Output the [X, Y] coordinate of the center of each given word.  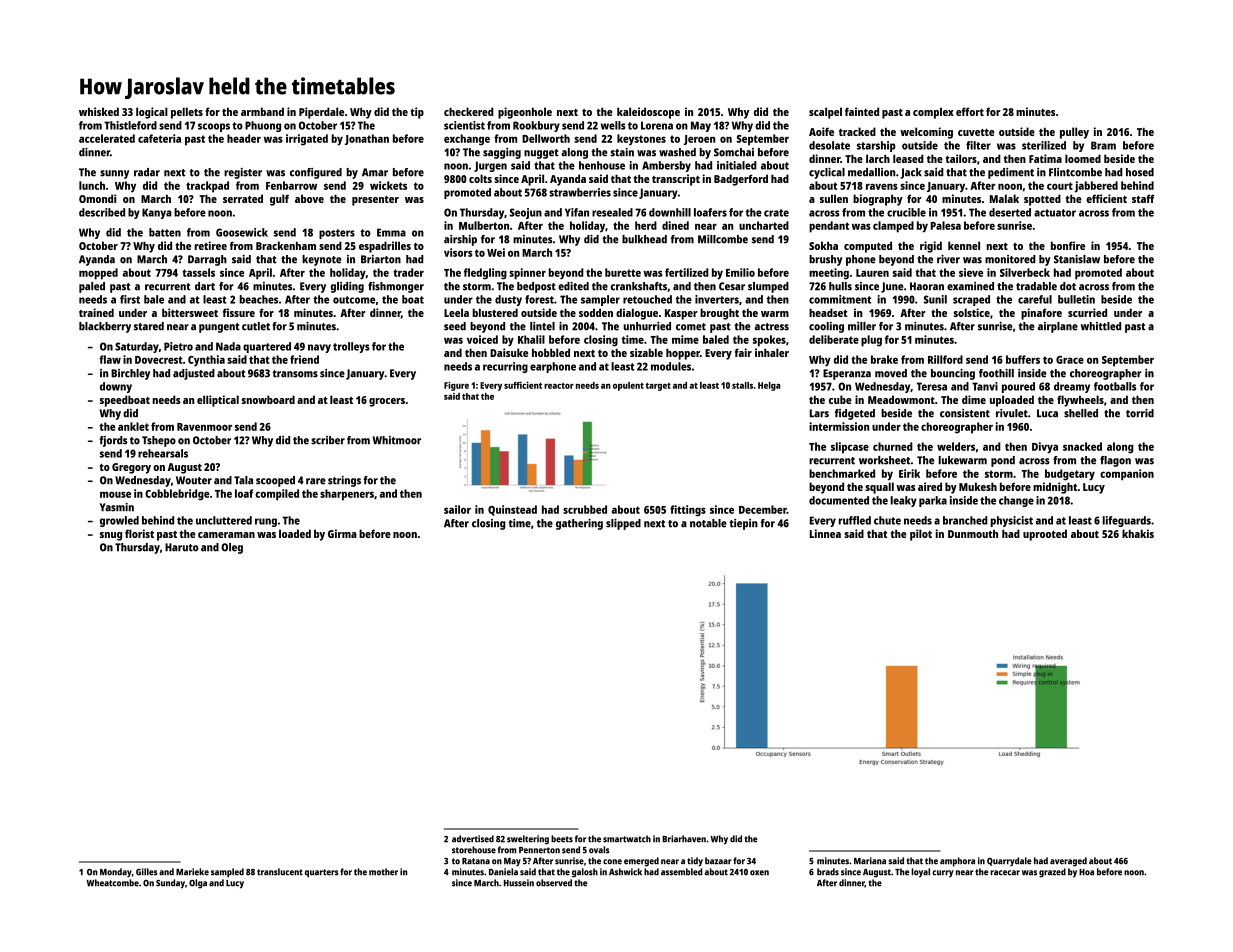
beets [562, 839]
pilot [921, 535]
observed [554, 883]
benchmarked [842, 473]
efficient [1106, 198]
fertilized [687, 272]
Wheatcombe [113, 883]
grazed [1052, 873]
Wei [496, 252]
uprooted [1045, 535]
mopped [98, 274]
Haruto [182, 547]
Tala [243, 480]
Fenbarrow [291, 185]
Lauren [872, 273]
